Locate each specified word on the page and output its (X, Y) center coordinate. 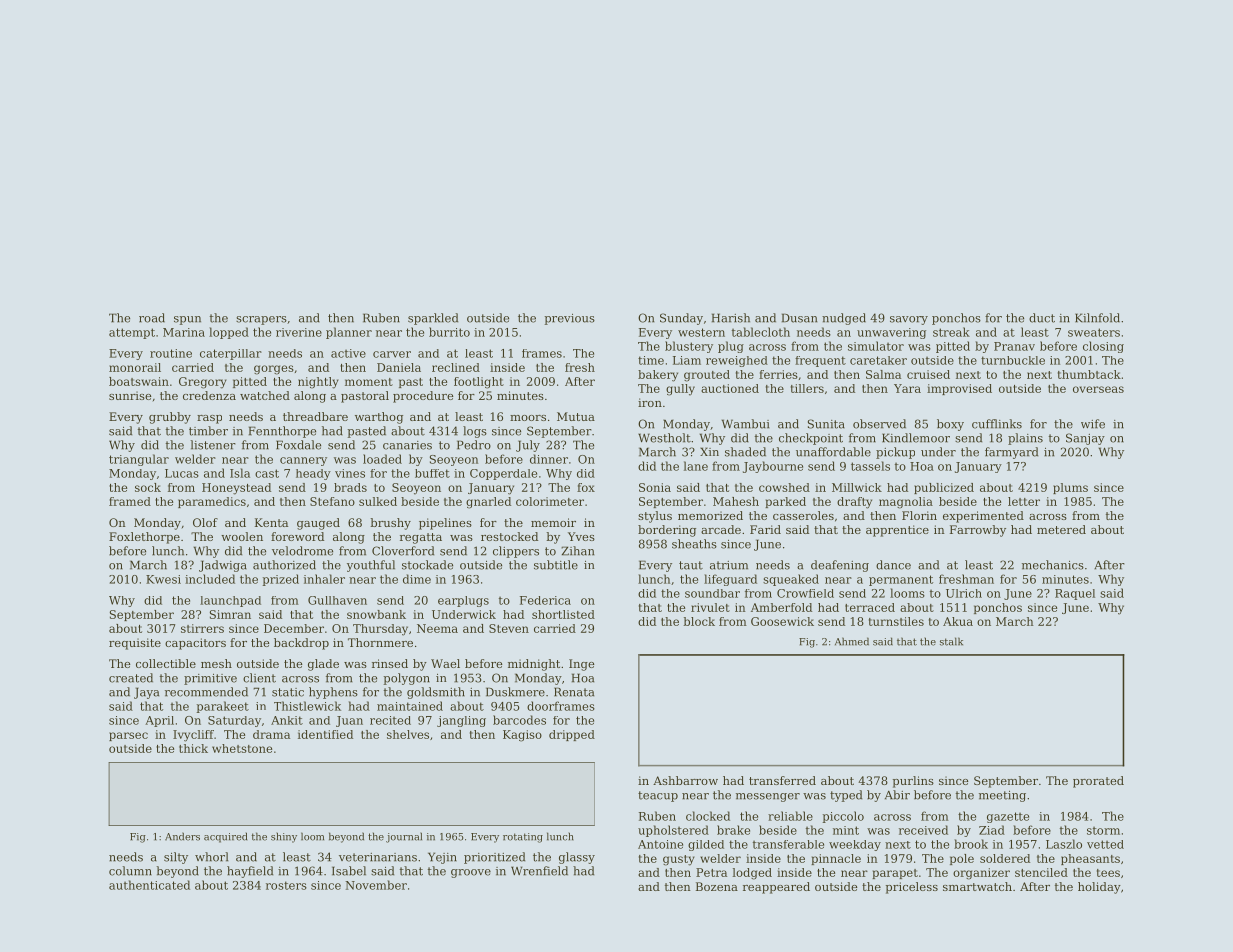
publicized (944, 488)
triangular (139, 460)
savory (909, 320)
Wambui (746, 424)
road (152, 318)
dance (893, 565)
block (699, 621)
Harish (731, 318)
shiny (284, 837)
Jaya (146, 693)
